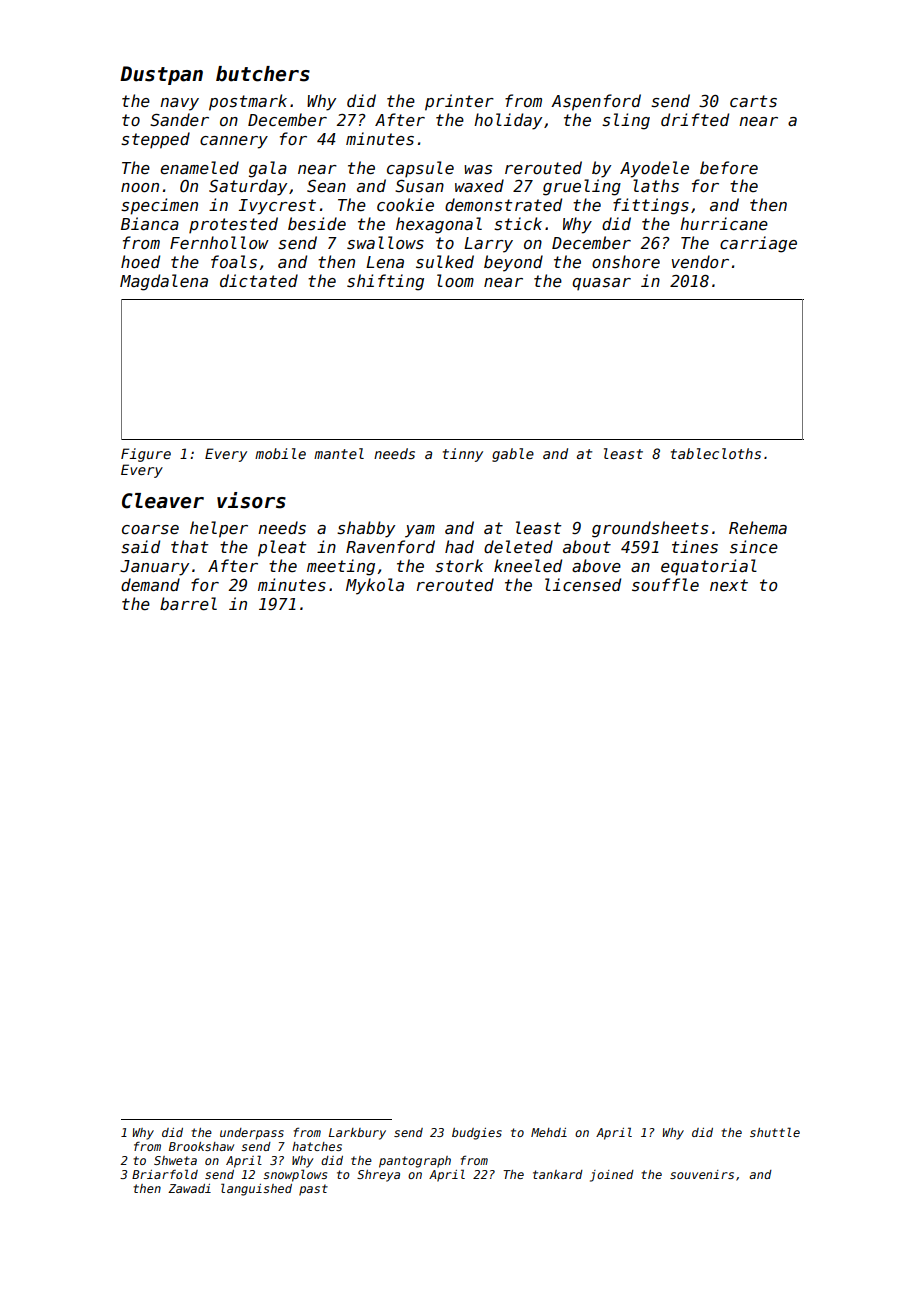 The width and height of the screenshot is (924, 1308). Describe the element at coordinates (159, 206) in the screenshot. I see `specimen` at that location.
